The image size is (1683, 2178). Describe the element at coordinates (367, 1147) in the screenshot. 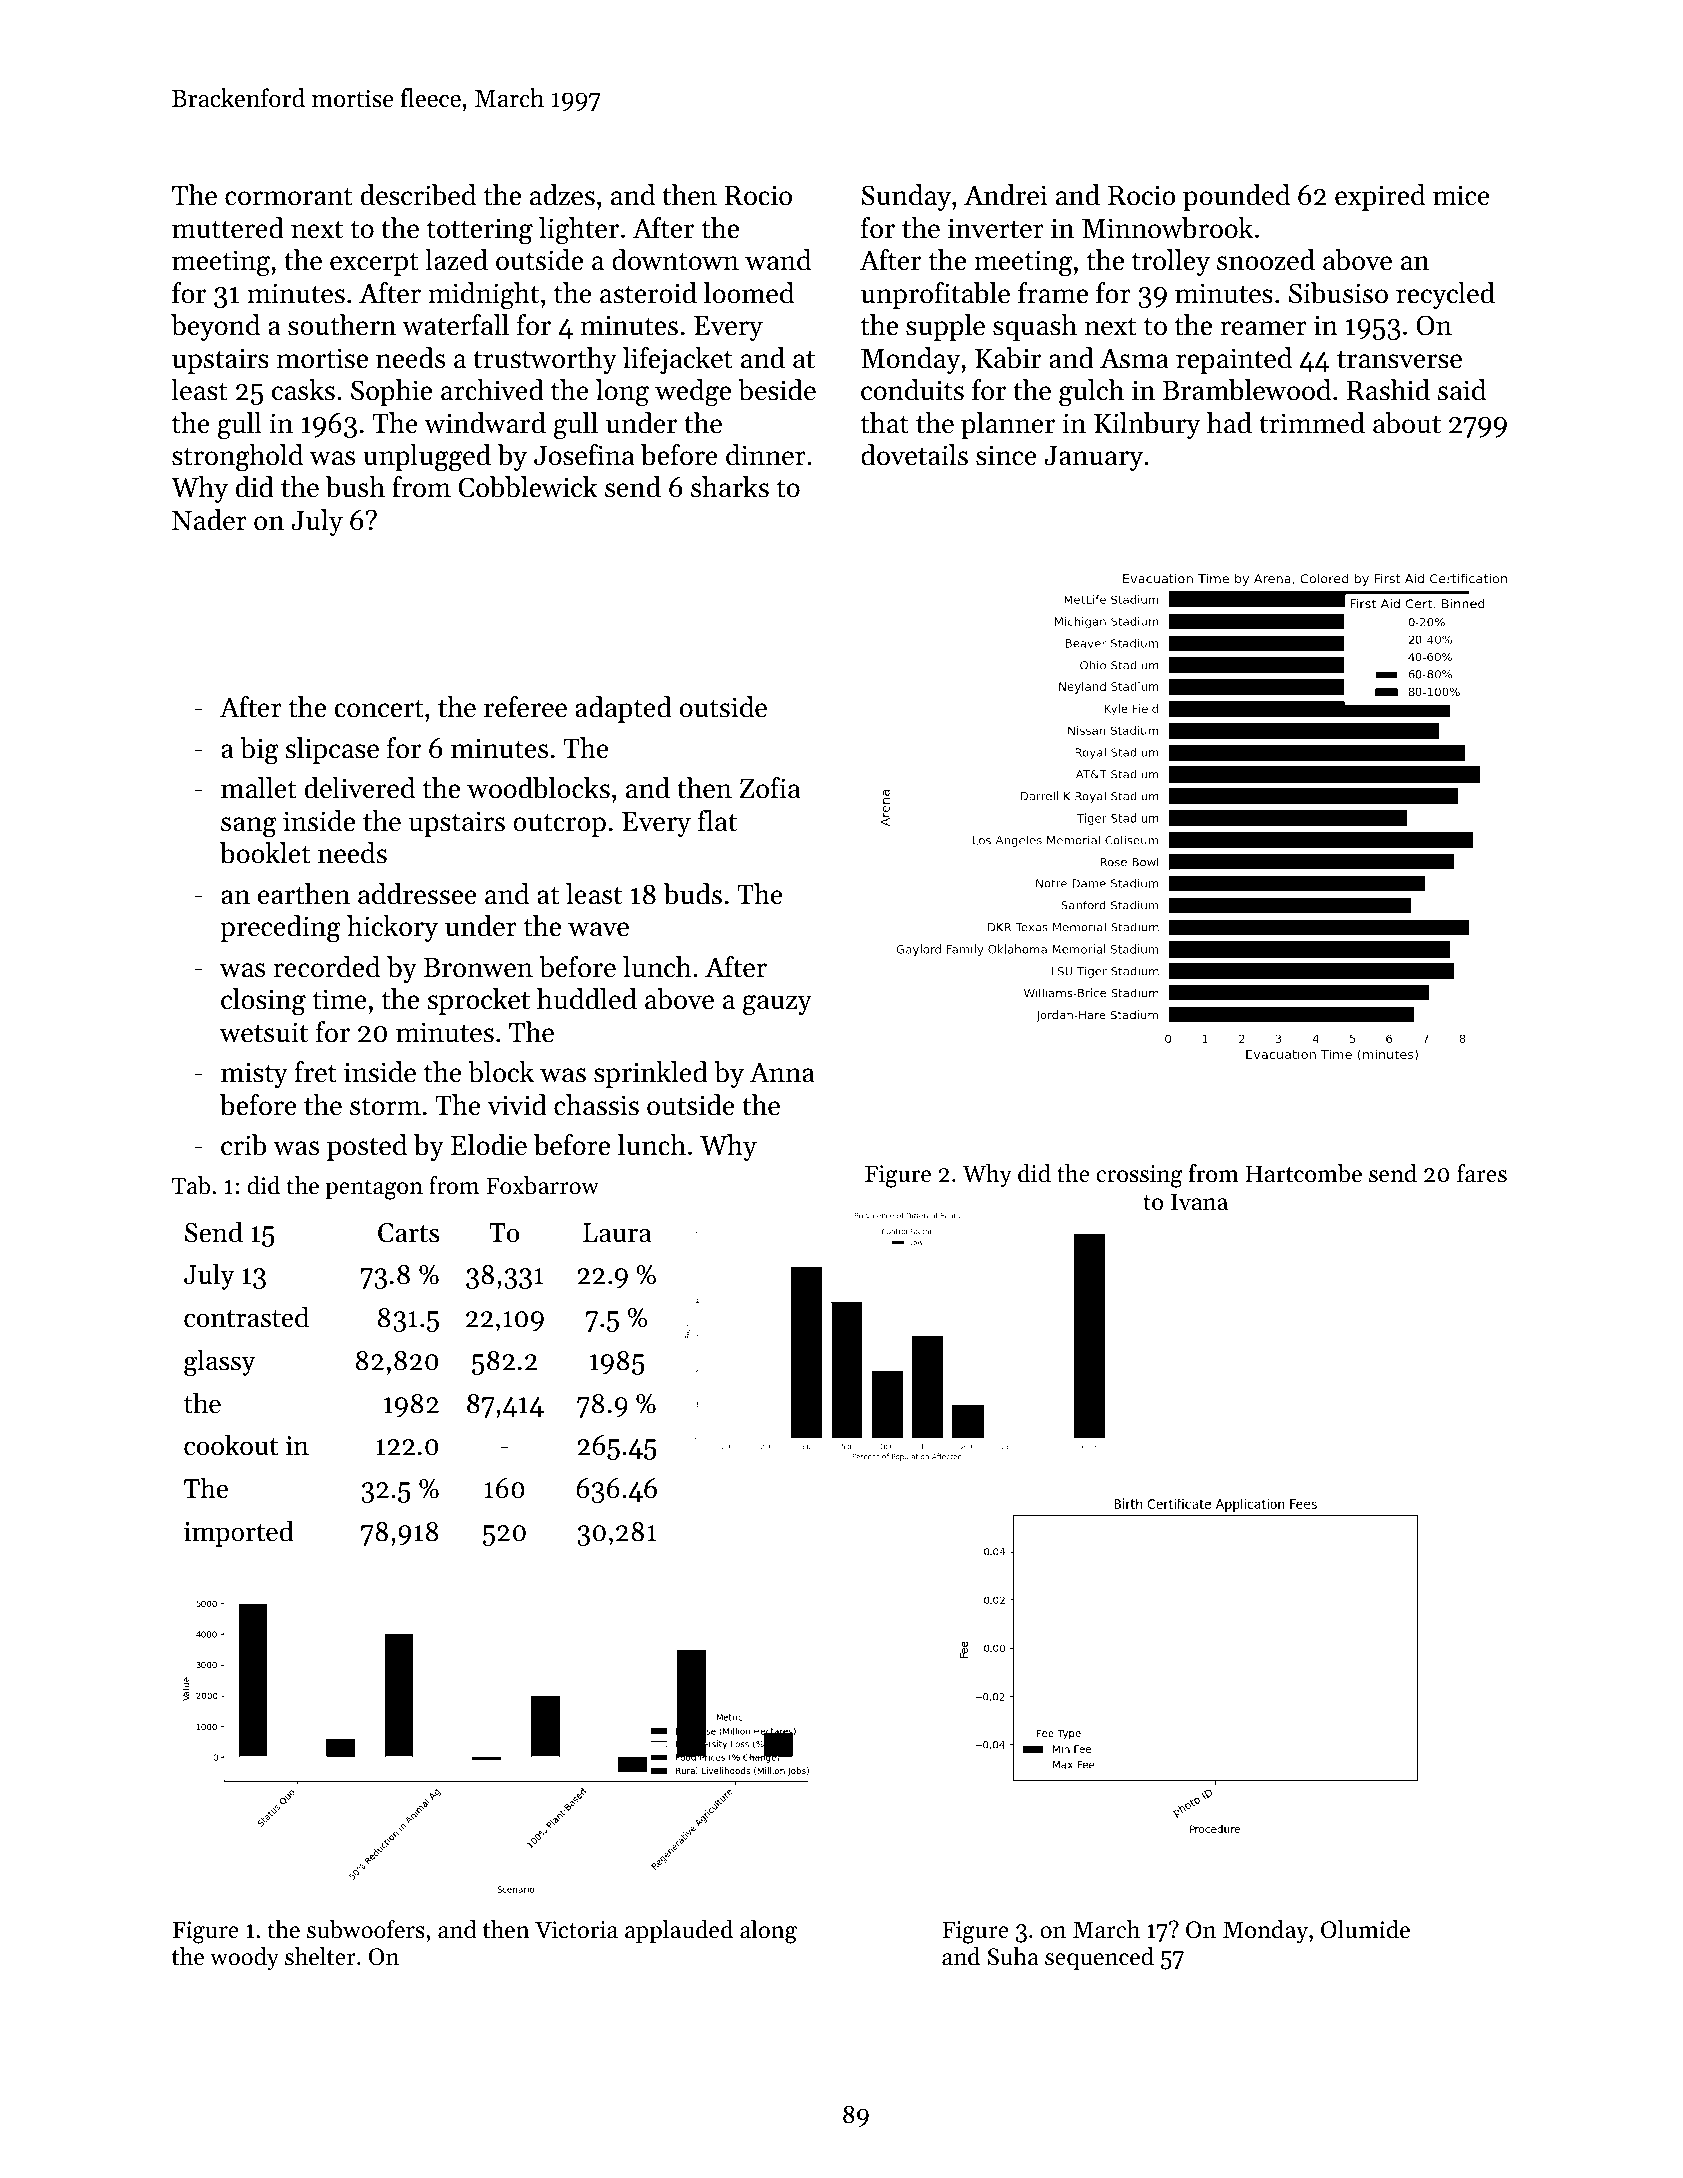

I see `posted` at that location.
